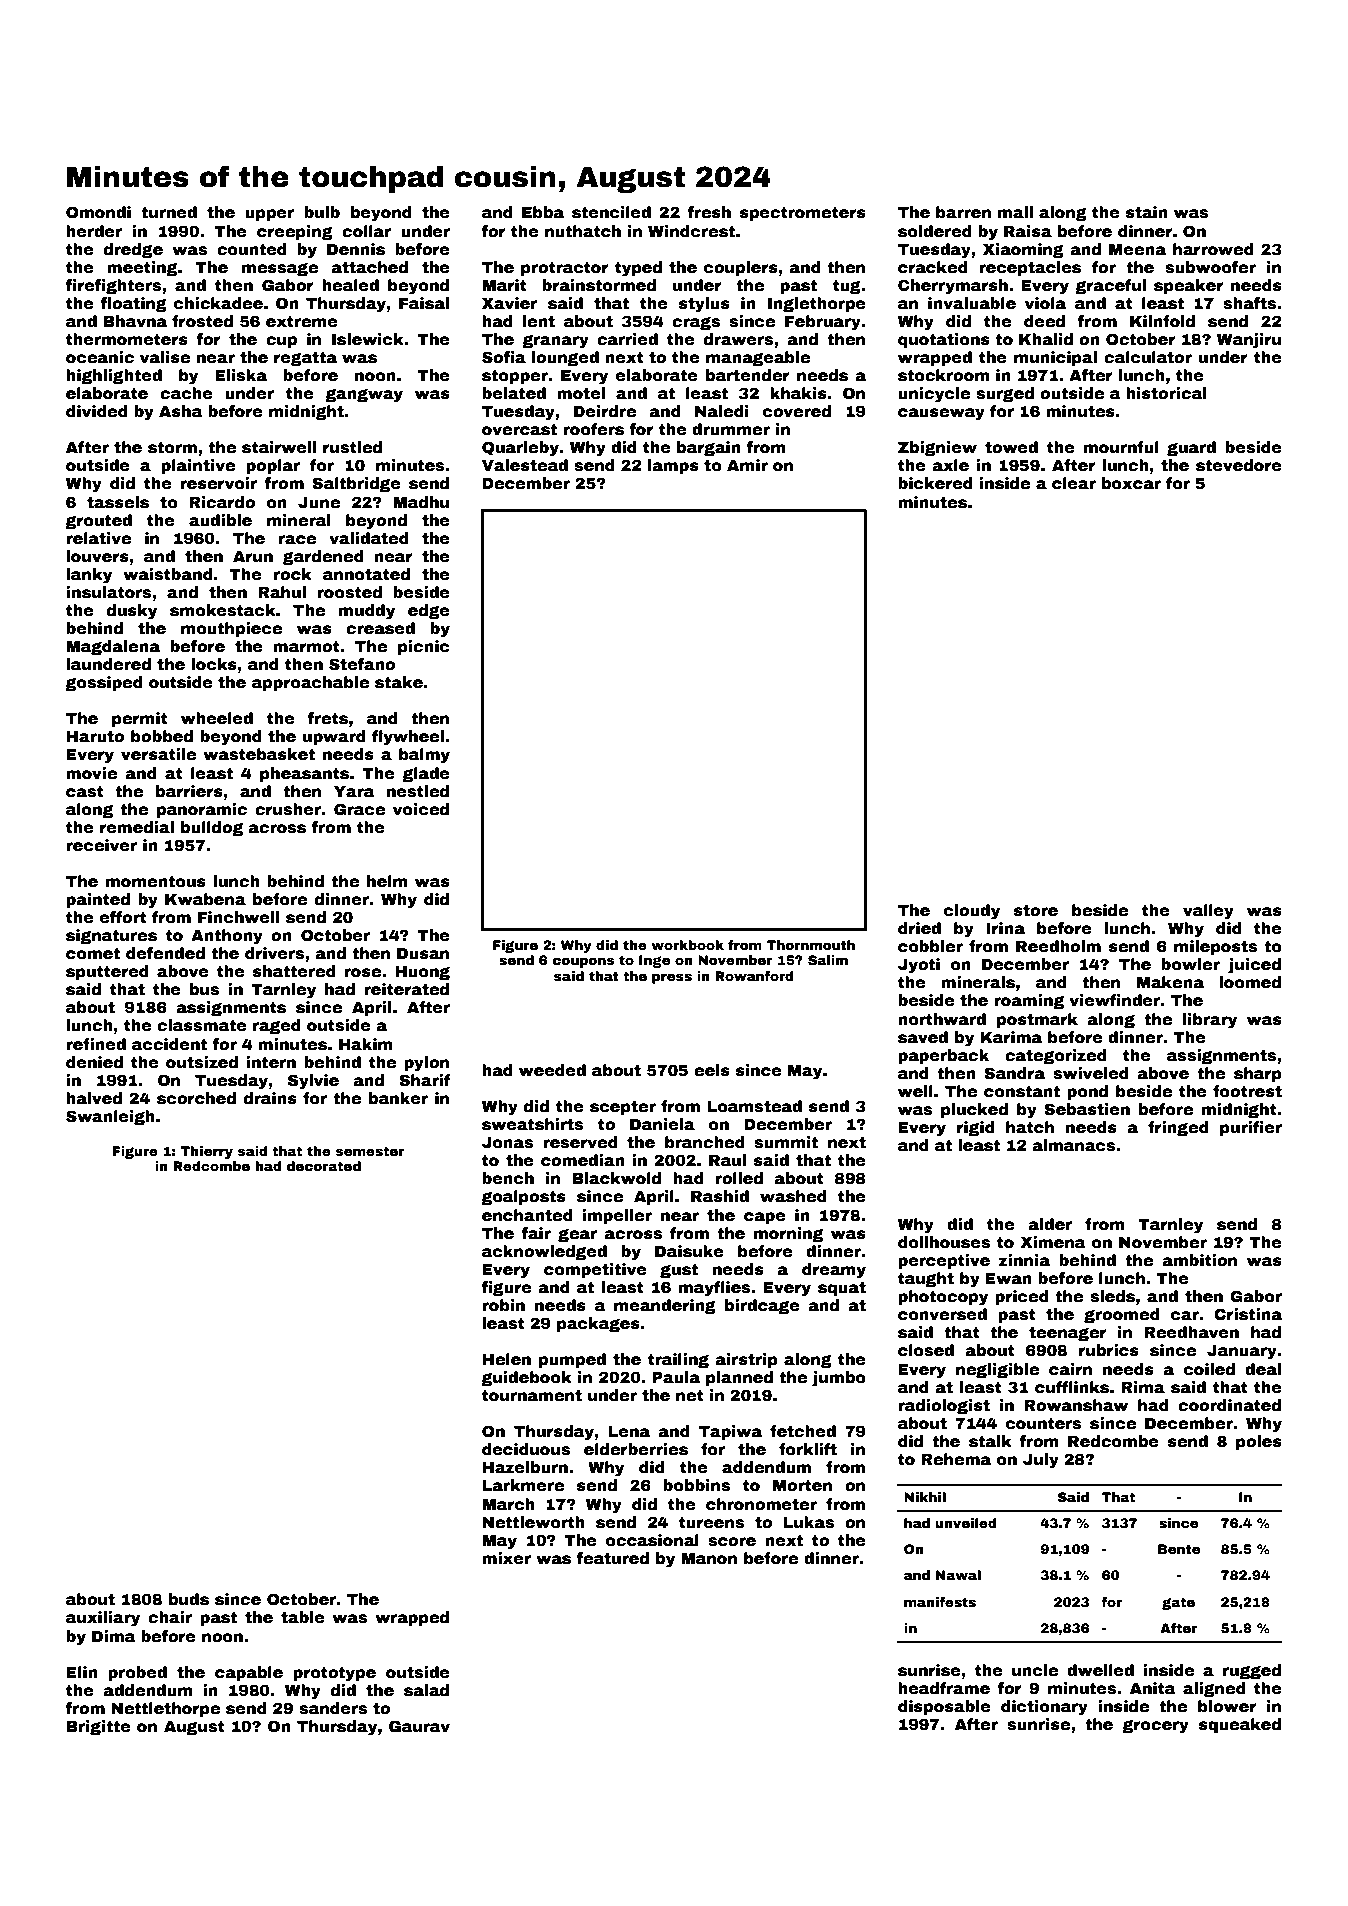  Describe the element at coordinates (206, 1152) in the screenshot. I see `Thierry` at that location.
